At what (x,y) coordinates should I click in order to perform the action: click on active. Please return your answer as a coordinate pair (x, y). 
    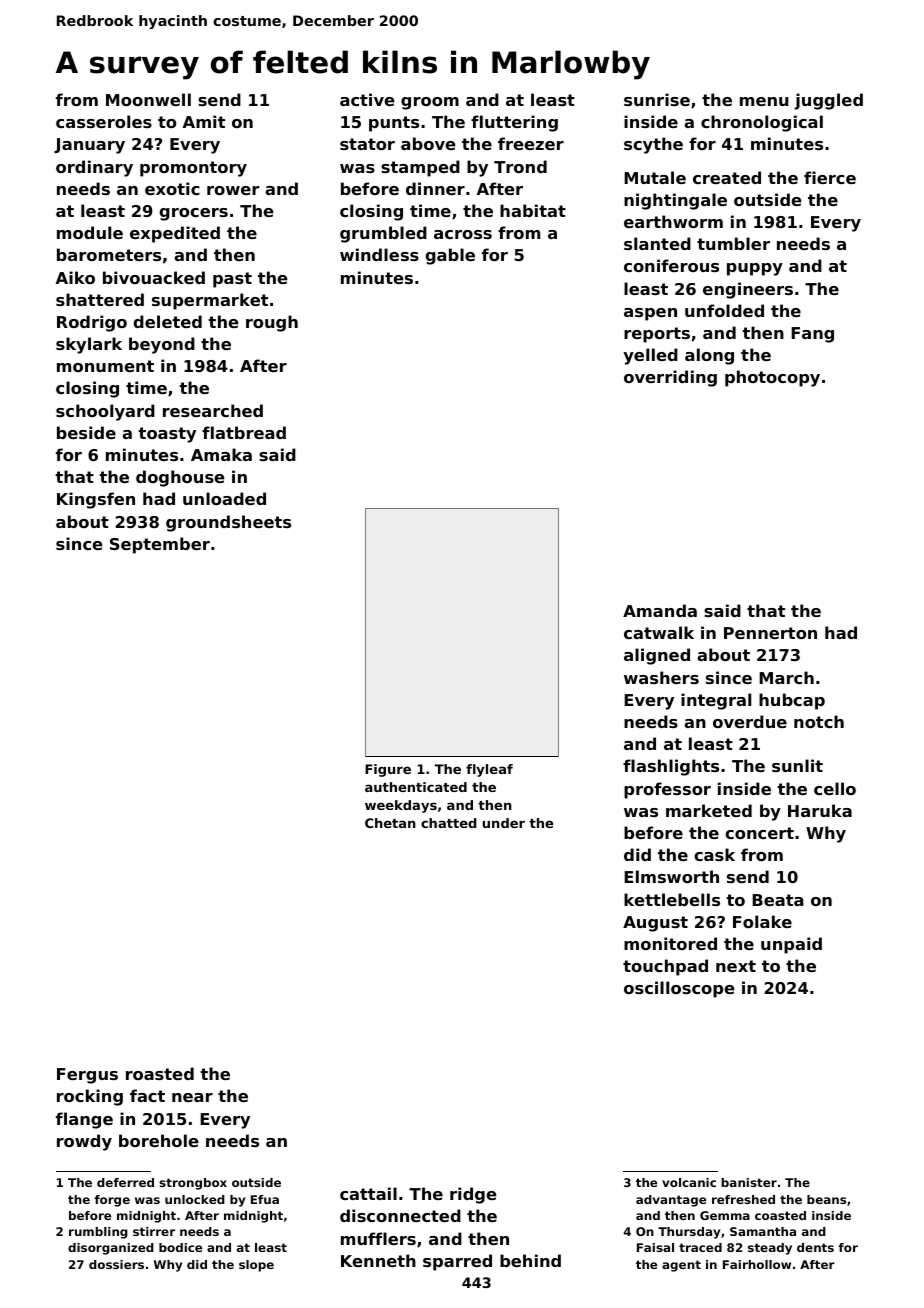
    Looking at the image, I should click on (367, 99).
